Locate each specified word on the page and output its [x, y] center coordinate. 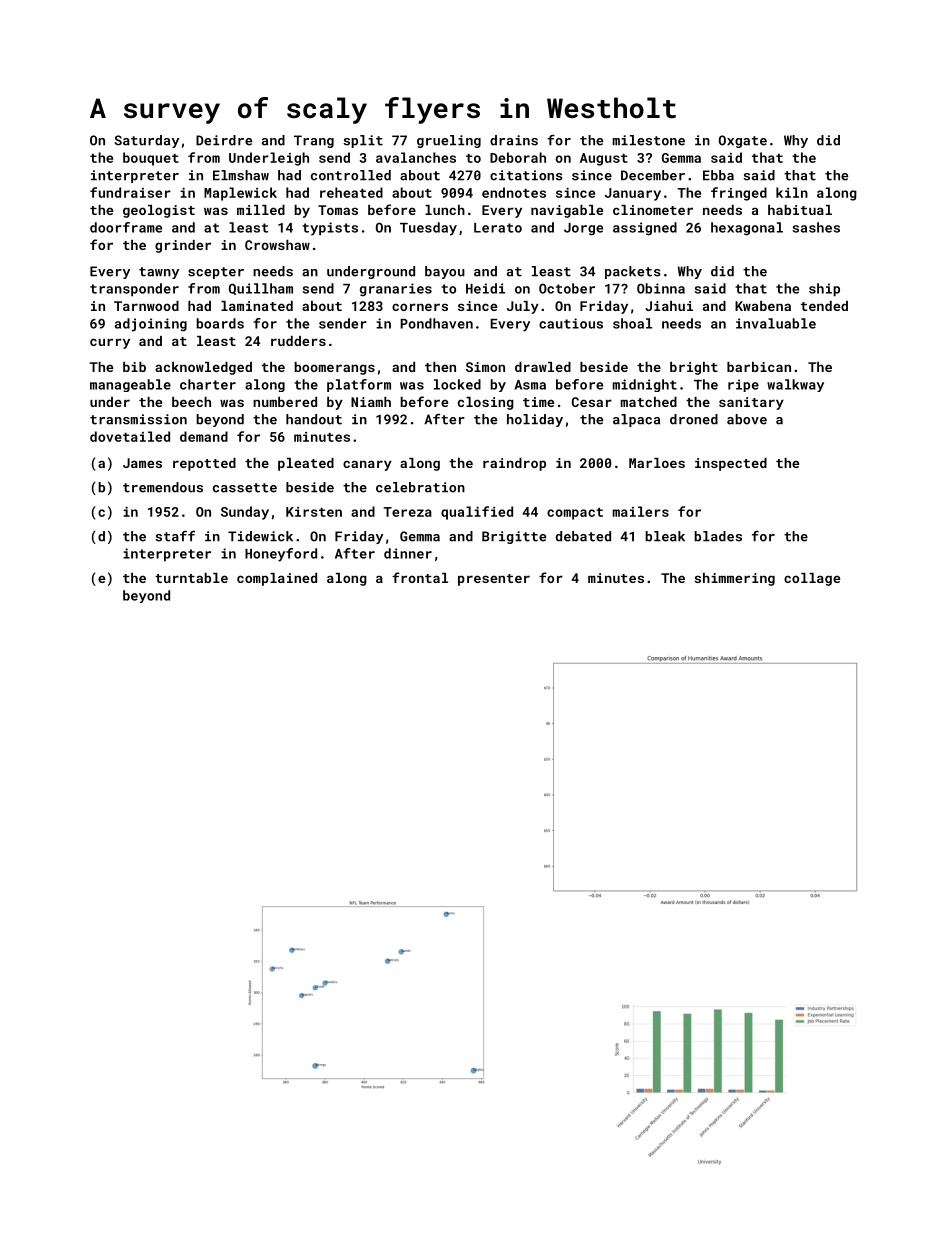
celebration [420, 487]
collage [812, 579]
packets [633, 272]
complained [277, 579]
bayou [445, 272]
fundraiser [130, 192]
